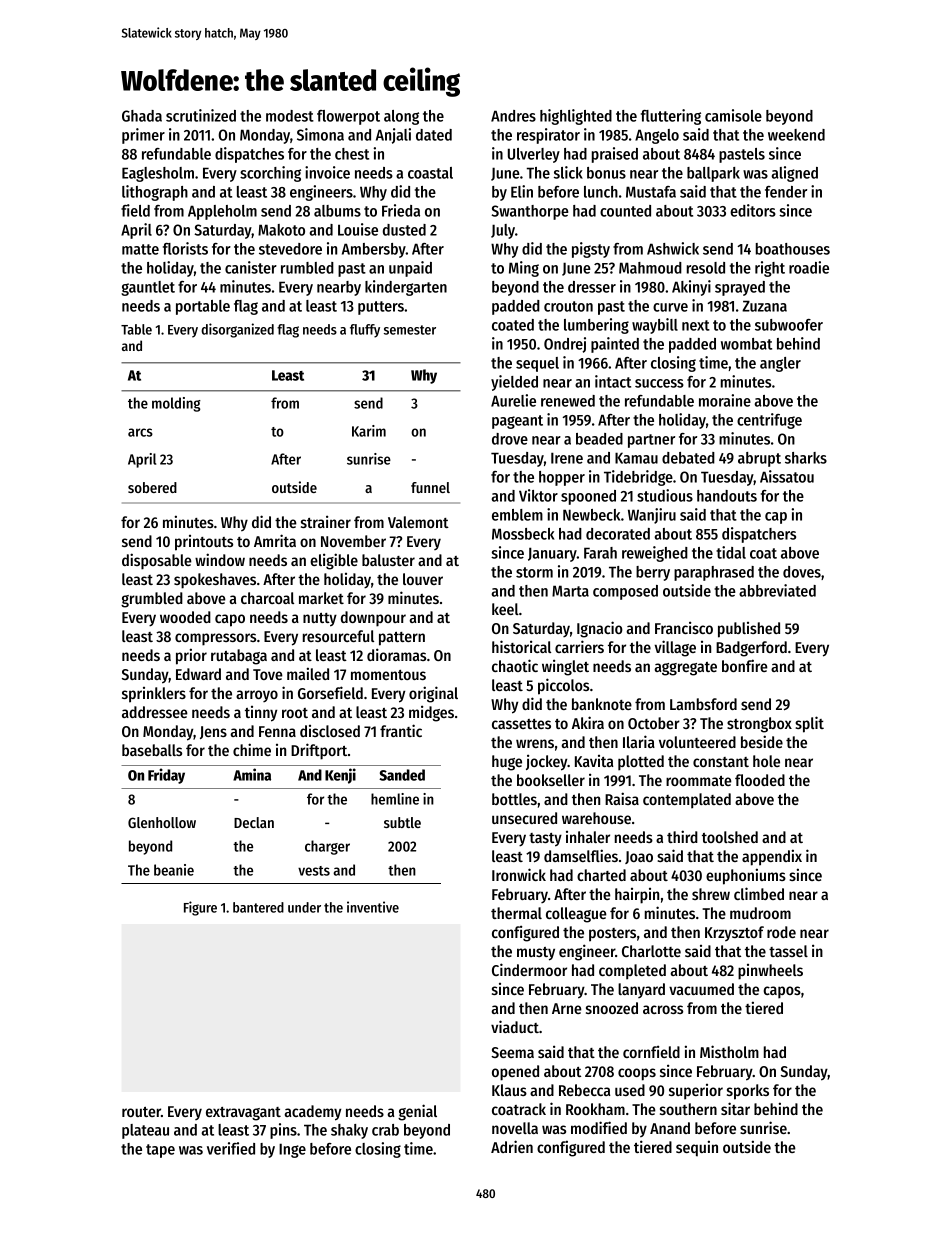 The image size is (952, 1233). Describe the element at coordinates (515, 1026) in the screenshot. I see `viaduct` at that location.
